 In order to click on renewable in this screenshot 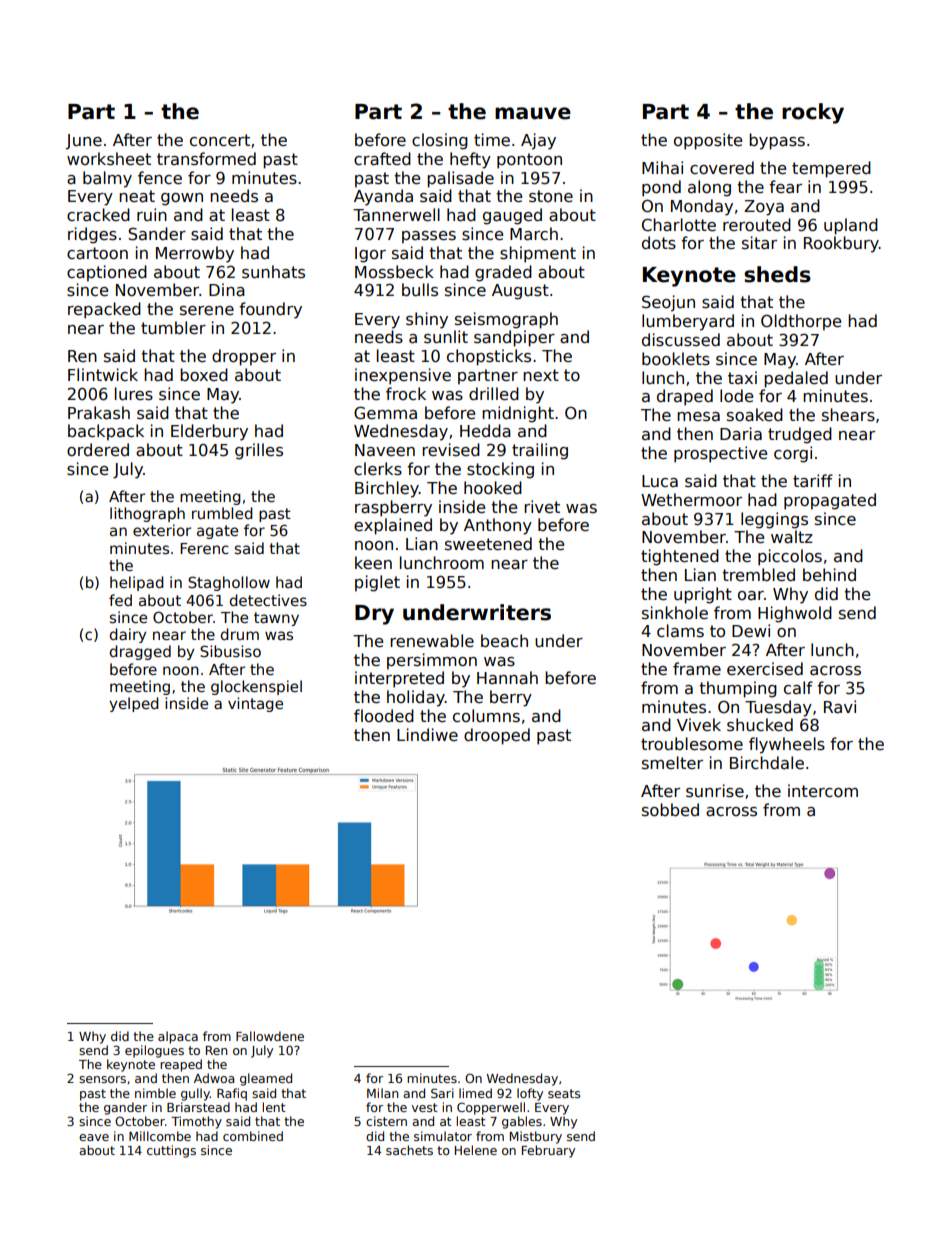, I will do `click(432, 641)`.
